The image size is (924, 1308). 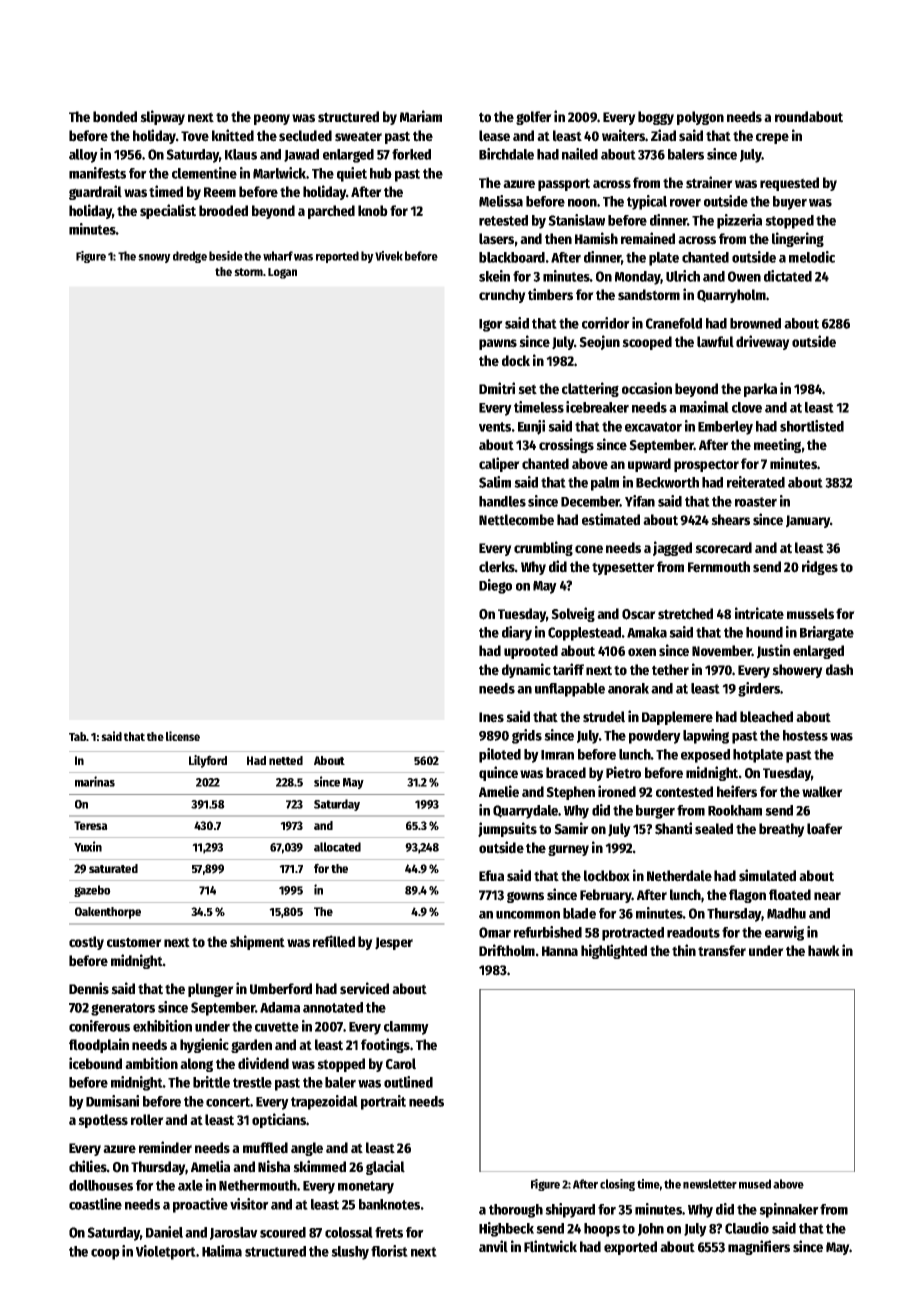 I want to click on crepe, so click(x=772, y=138).
